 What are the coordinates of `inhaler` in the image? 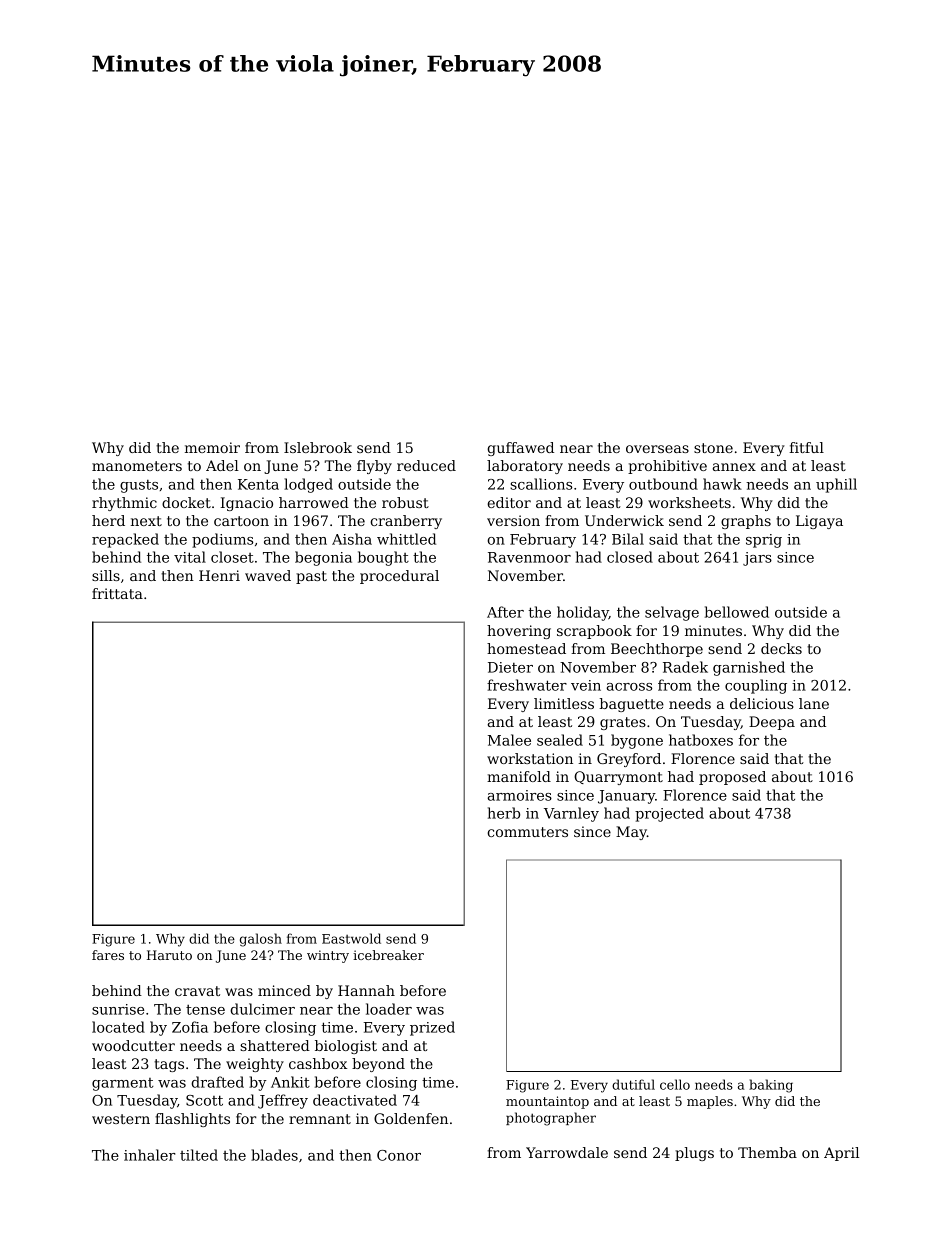 It's located at (150, 1155).
